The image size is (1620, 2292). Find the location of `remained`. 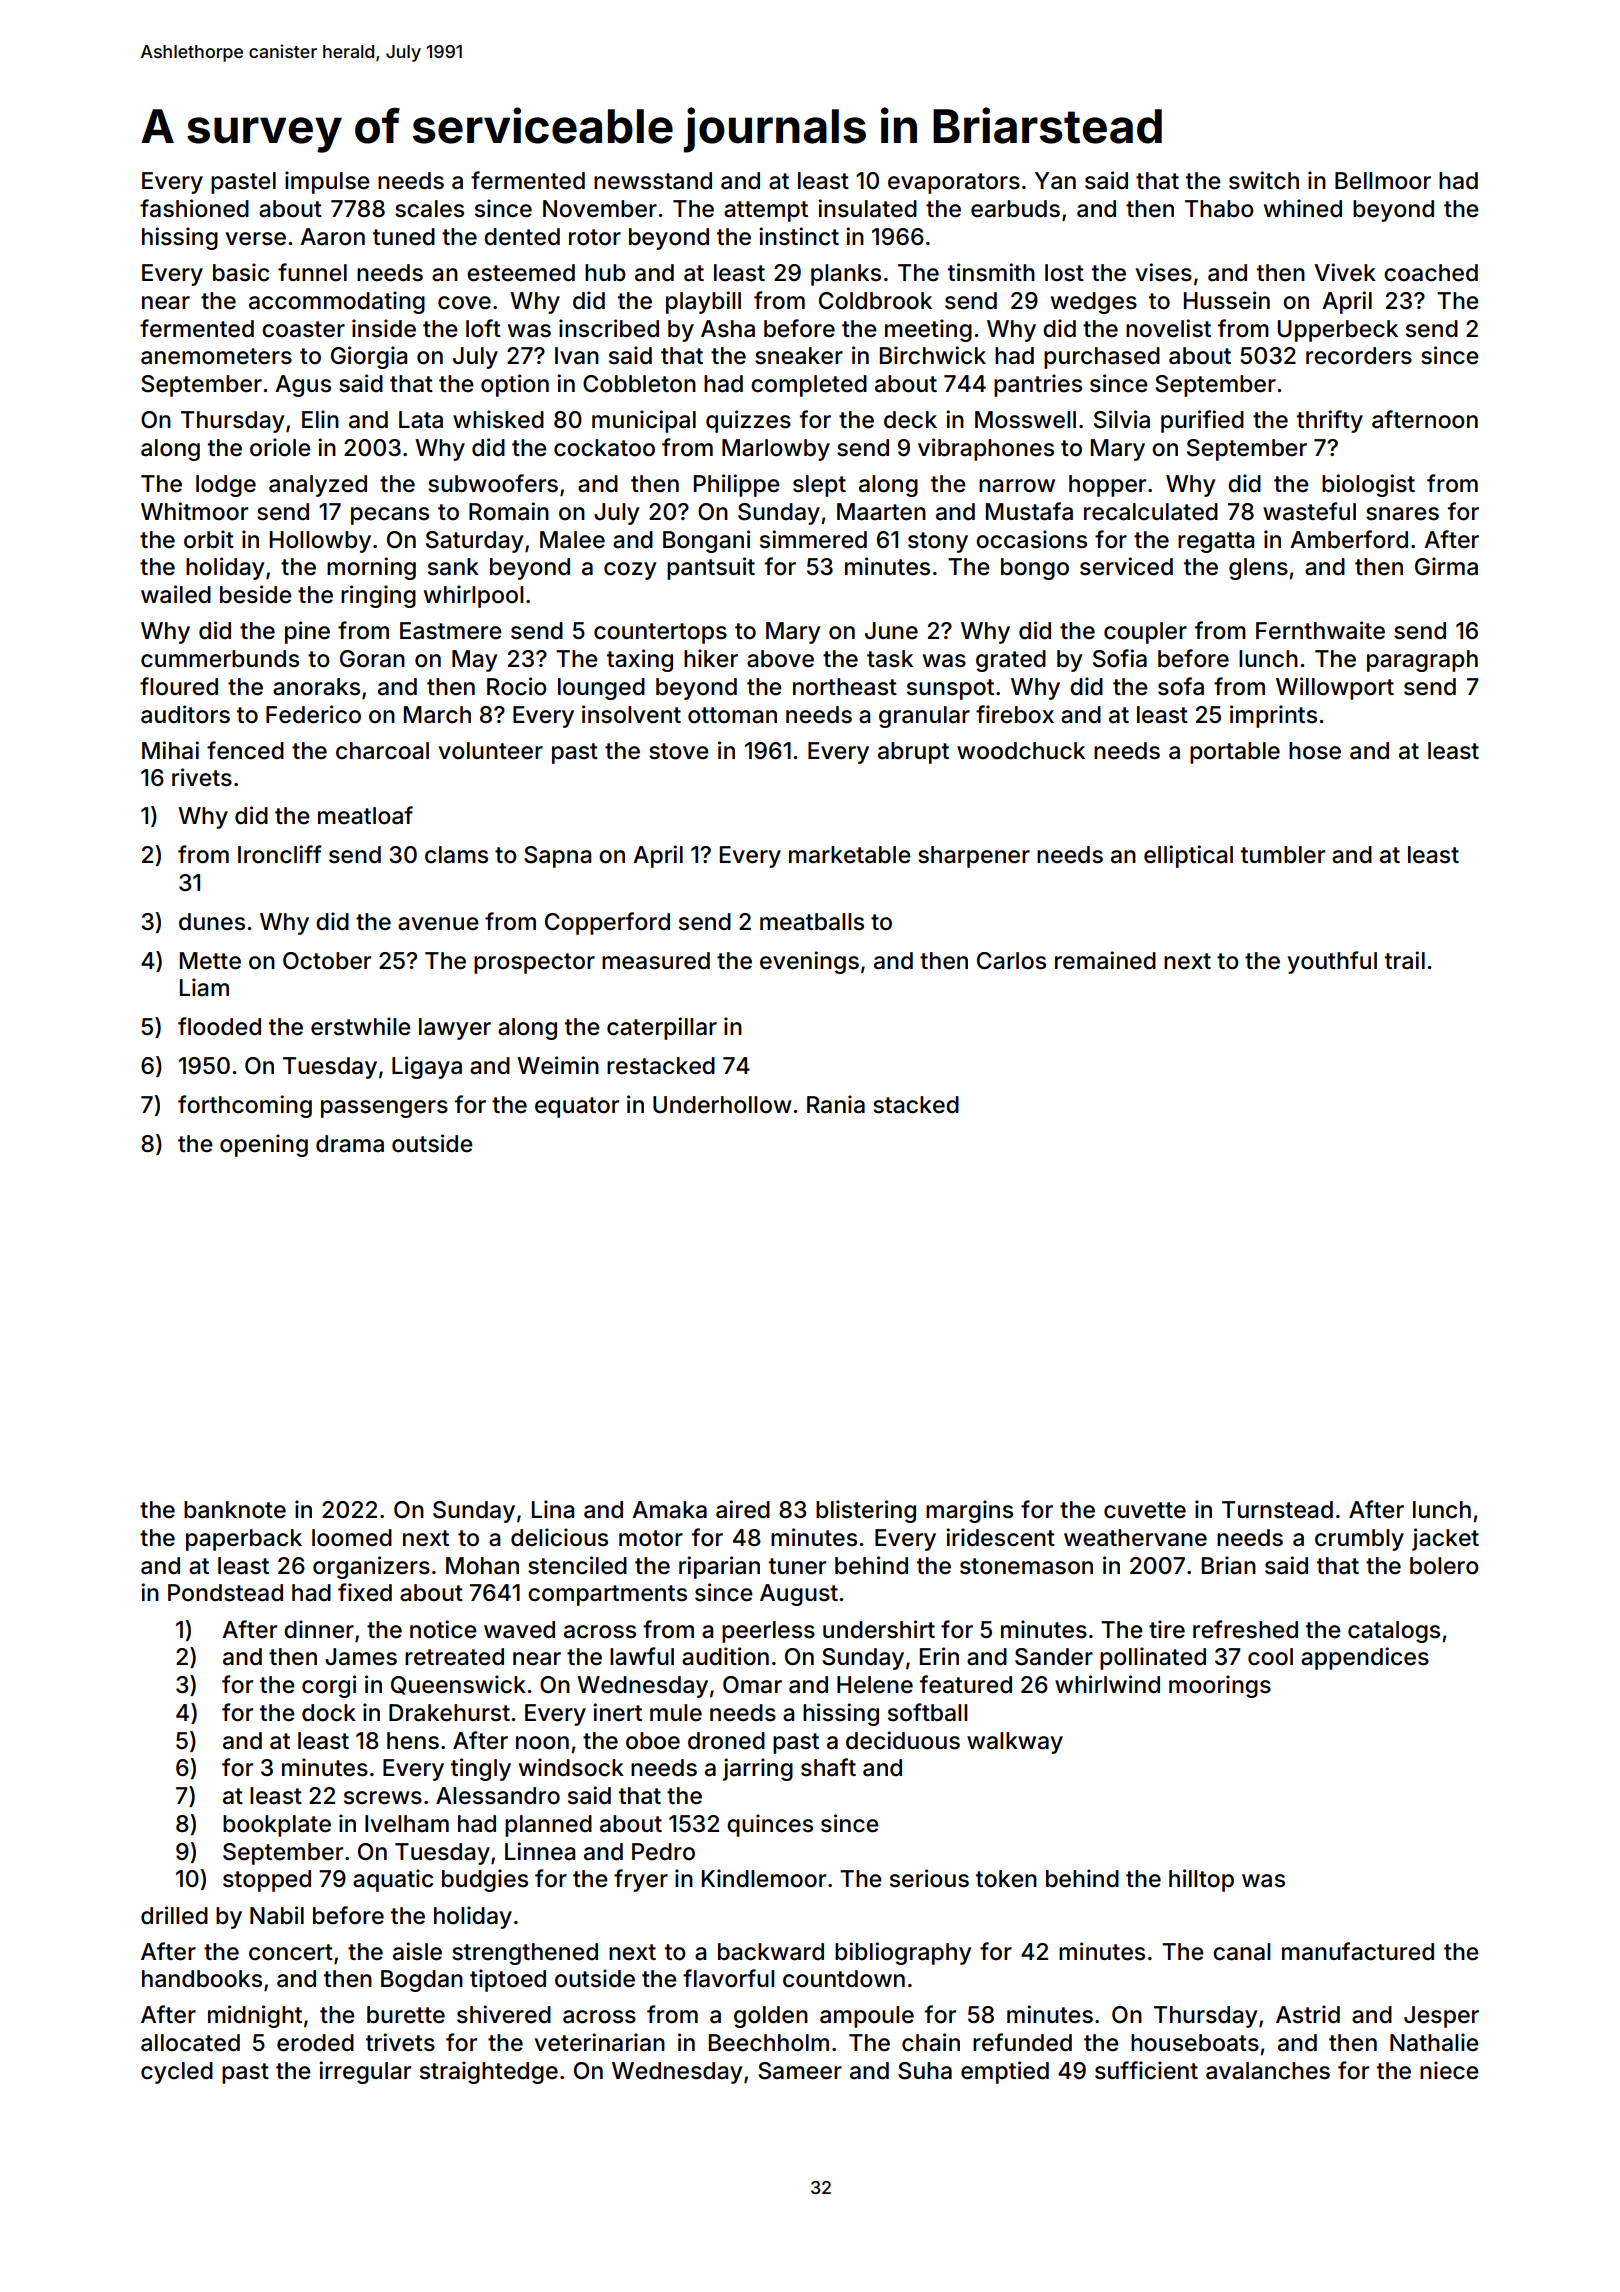

remained is located at coordinates (1105, 960).
